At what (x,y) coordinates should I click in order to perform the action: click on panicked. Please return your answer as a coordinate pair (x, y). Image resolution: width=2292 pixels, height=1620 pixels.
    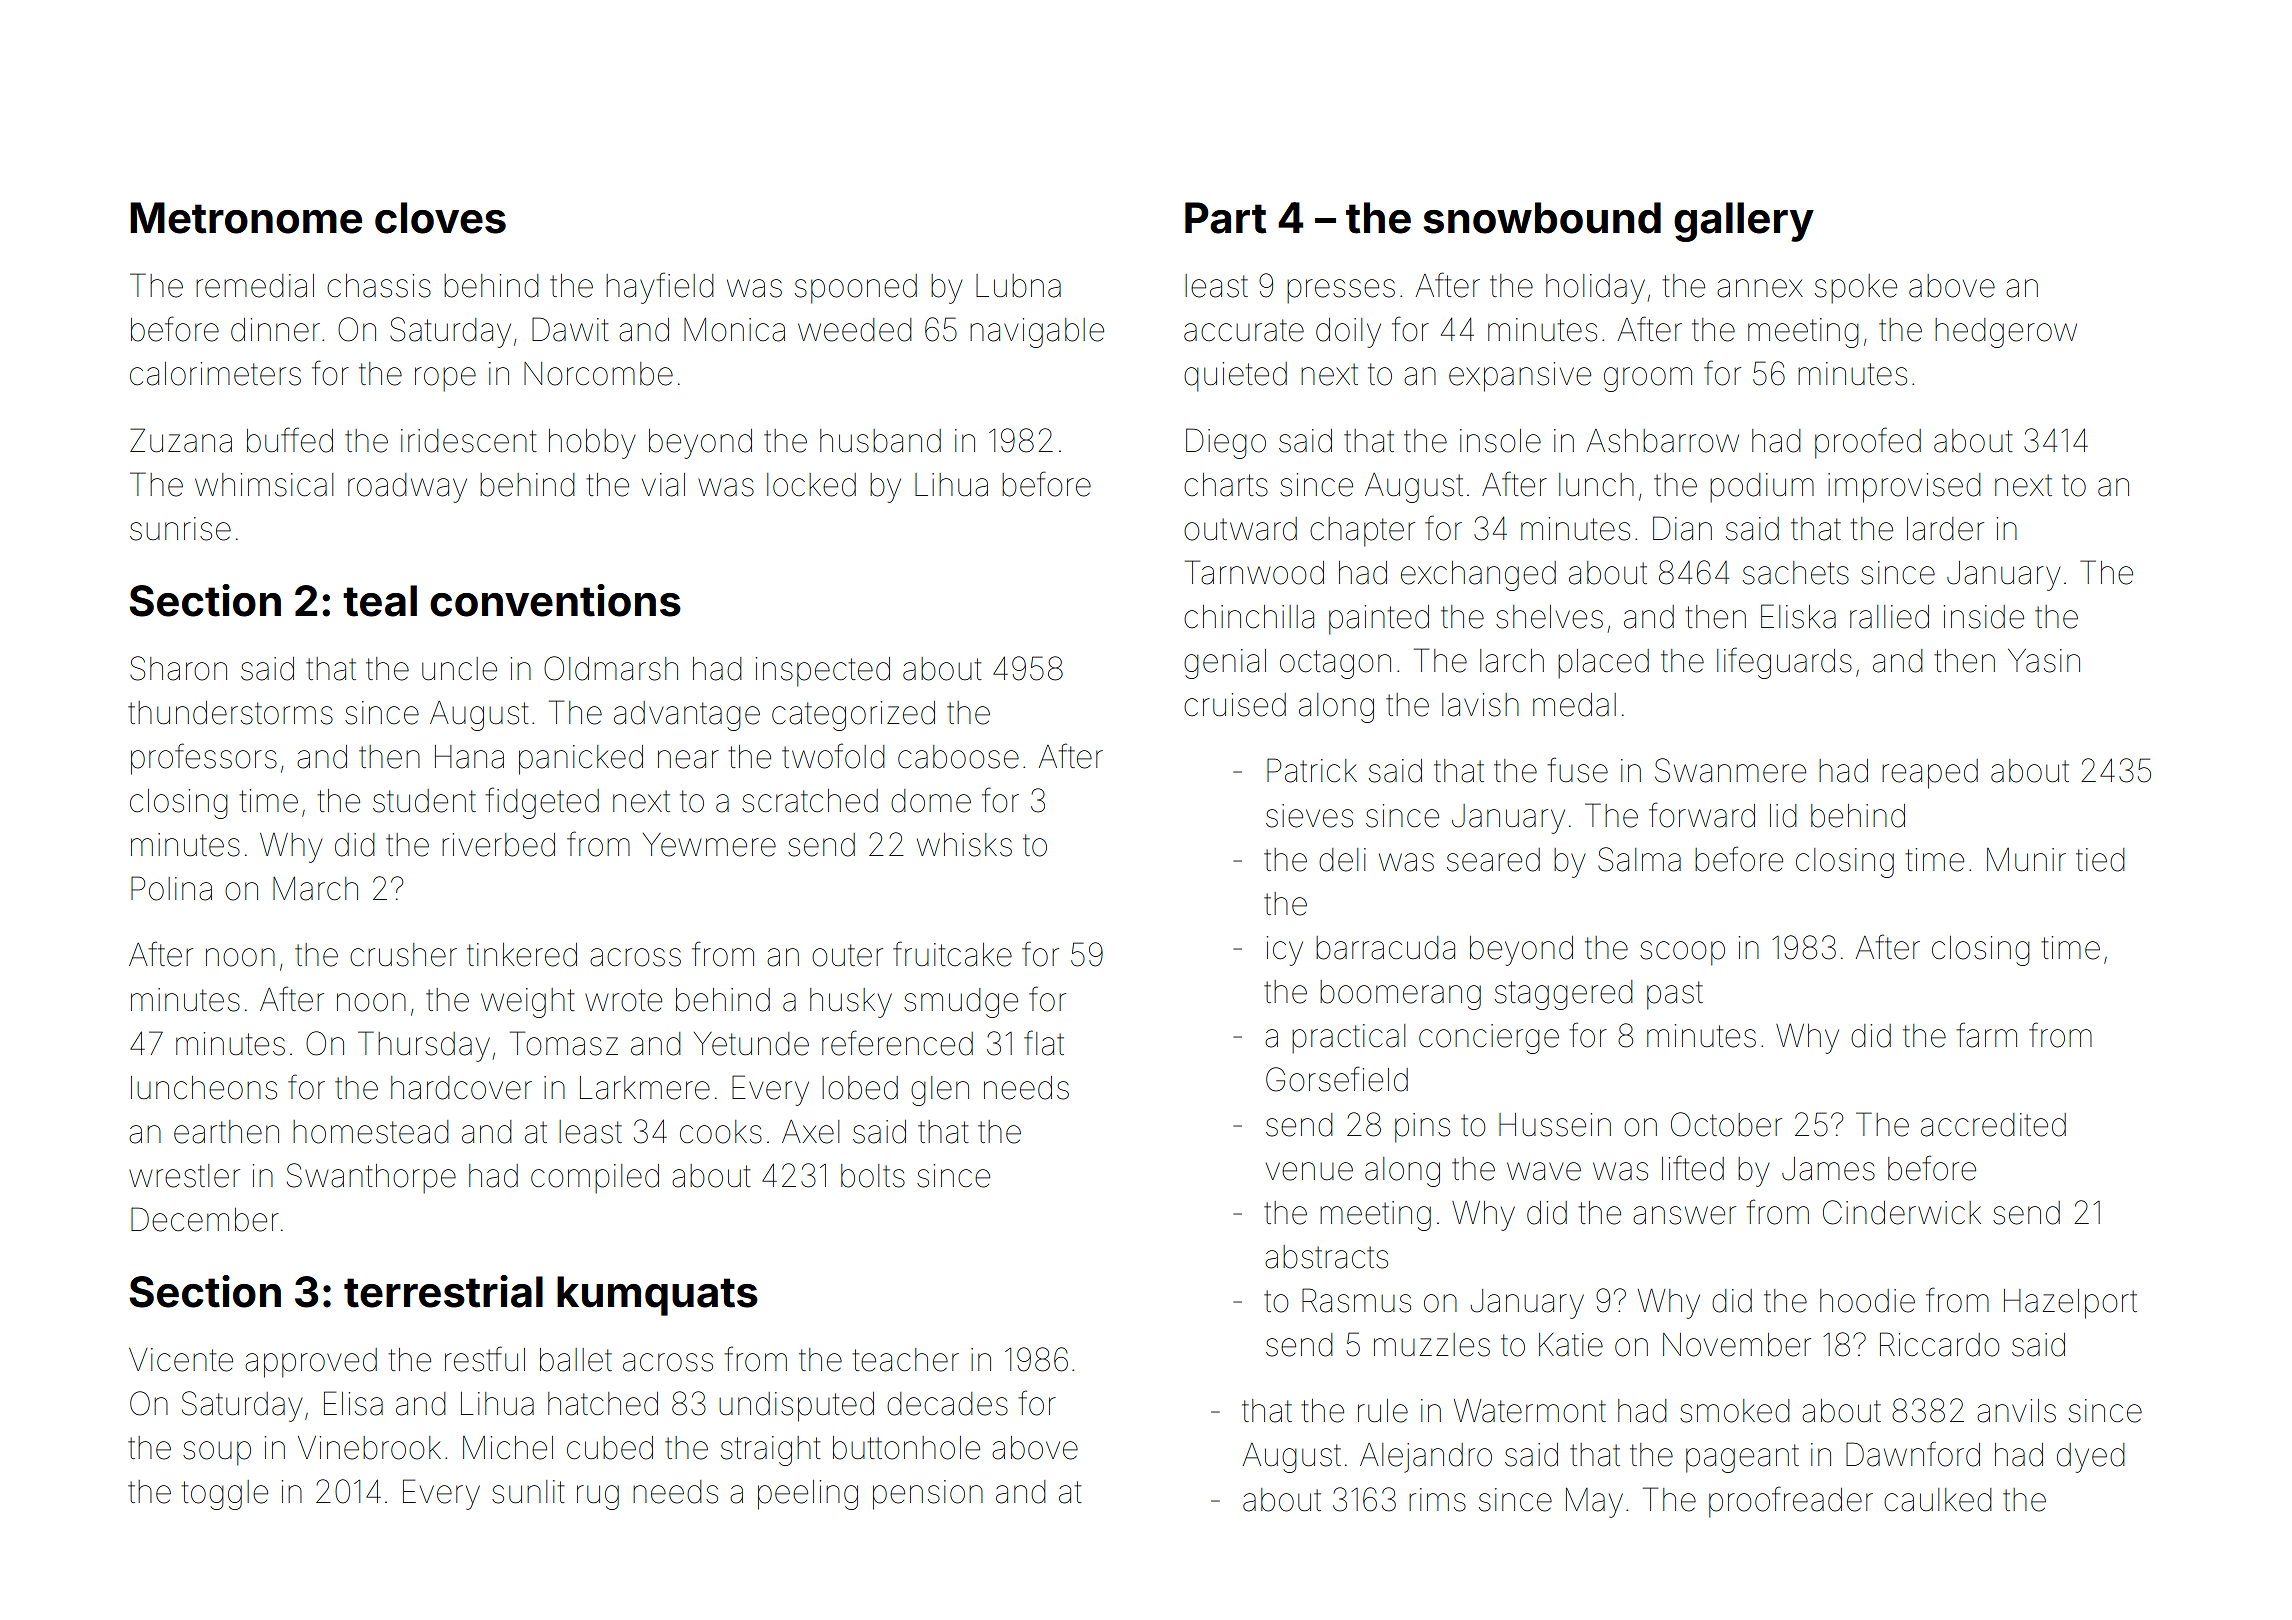
    Looking at the image, I should click on (581, 760).
